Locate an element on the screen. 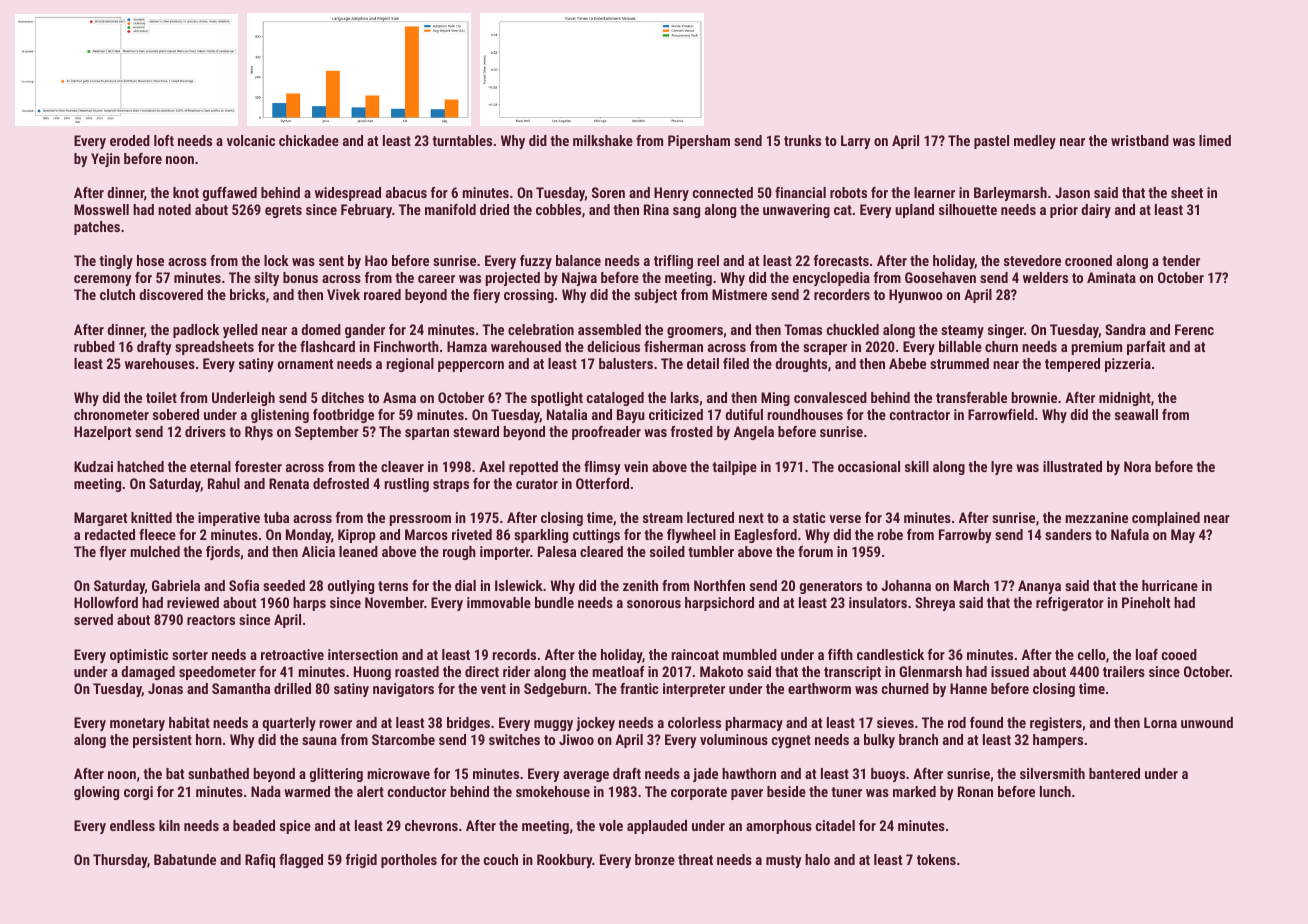 This screenshot has height=924, width=1308. cooed is located at coordinates (1179, 654).
